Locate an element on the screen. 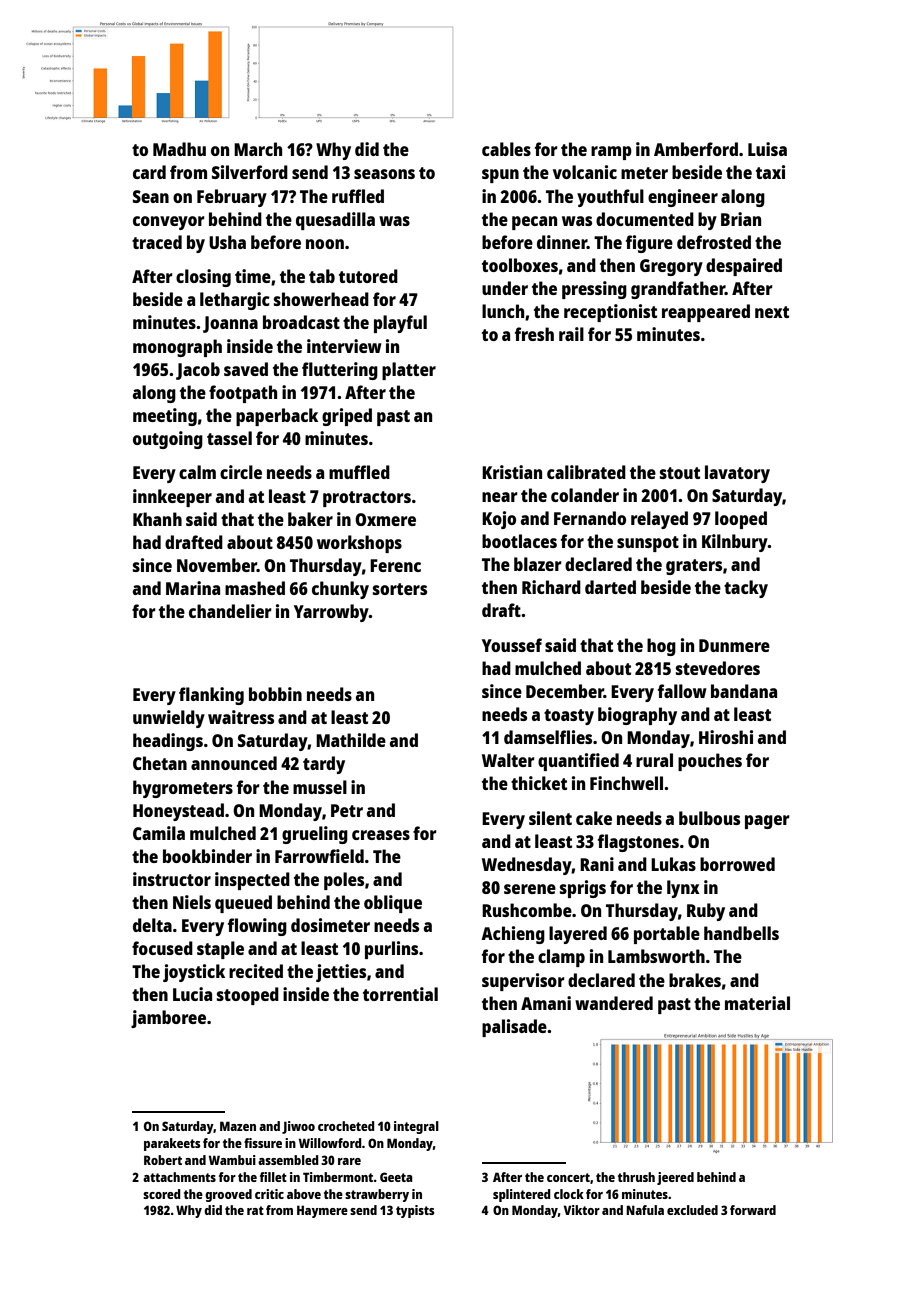 The height and width of the screenshot is (1311, 924). pager is located at coordinates (767, 822).
